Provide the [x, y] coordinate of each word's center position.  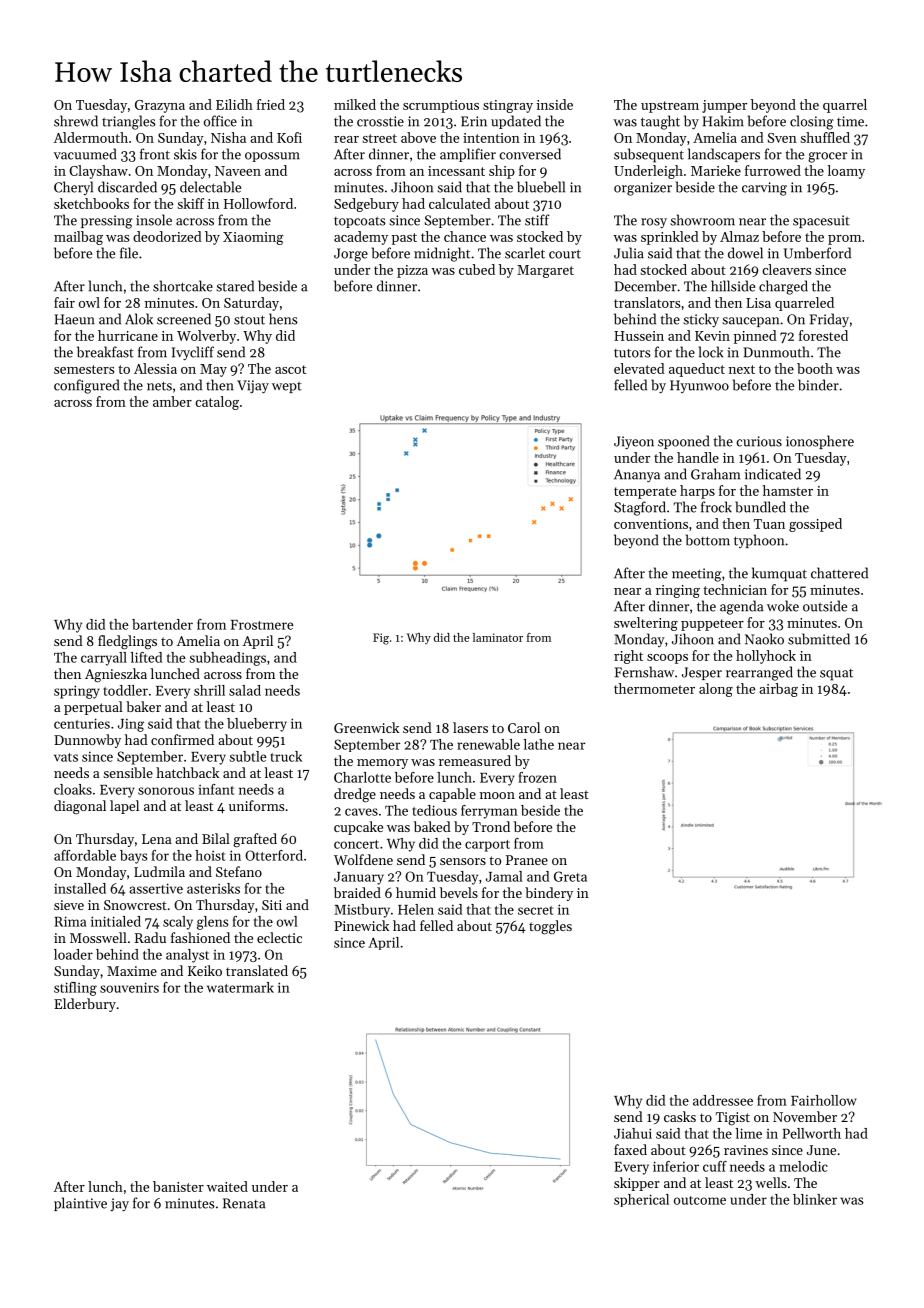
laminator [498, 637]
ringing [678, 591]
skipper [637, 1184]
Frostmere [262, 625]
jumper [724, 106]
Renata [244, 1203]
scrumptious [441, 106]
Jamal [504, 876]
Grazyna [160, 106]
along [716, 690]
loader [73, 954]
